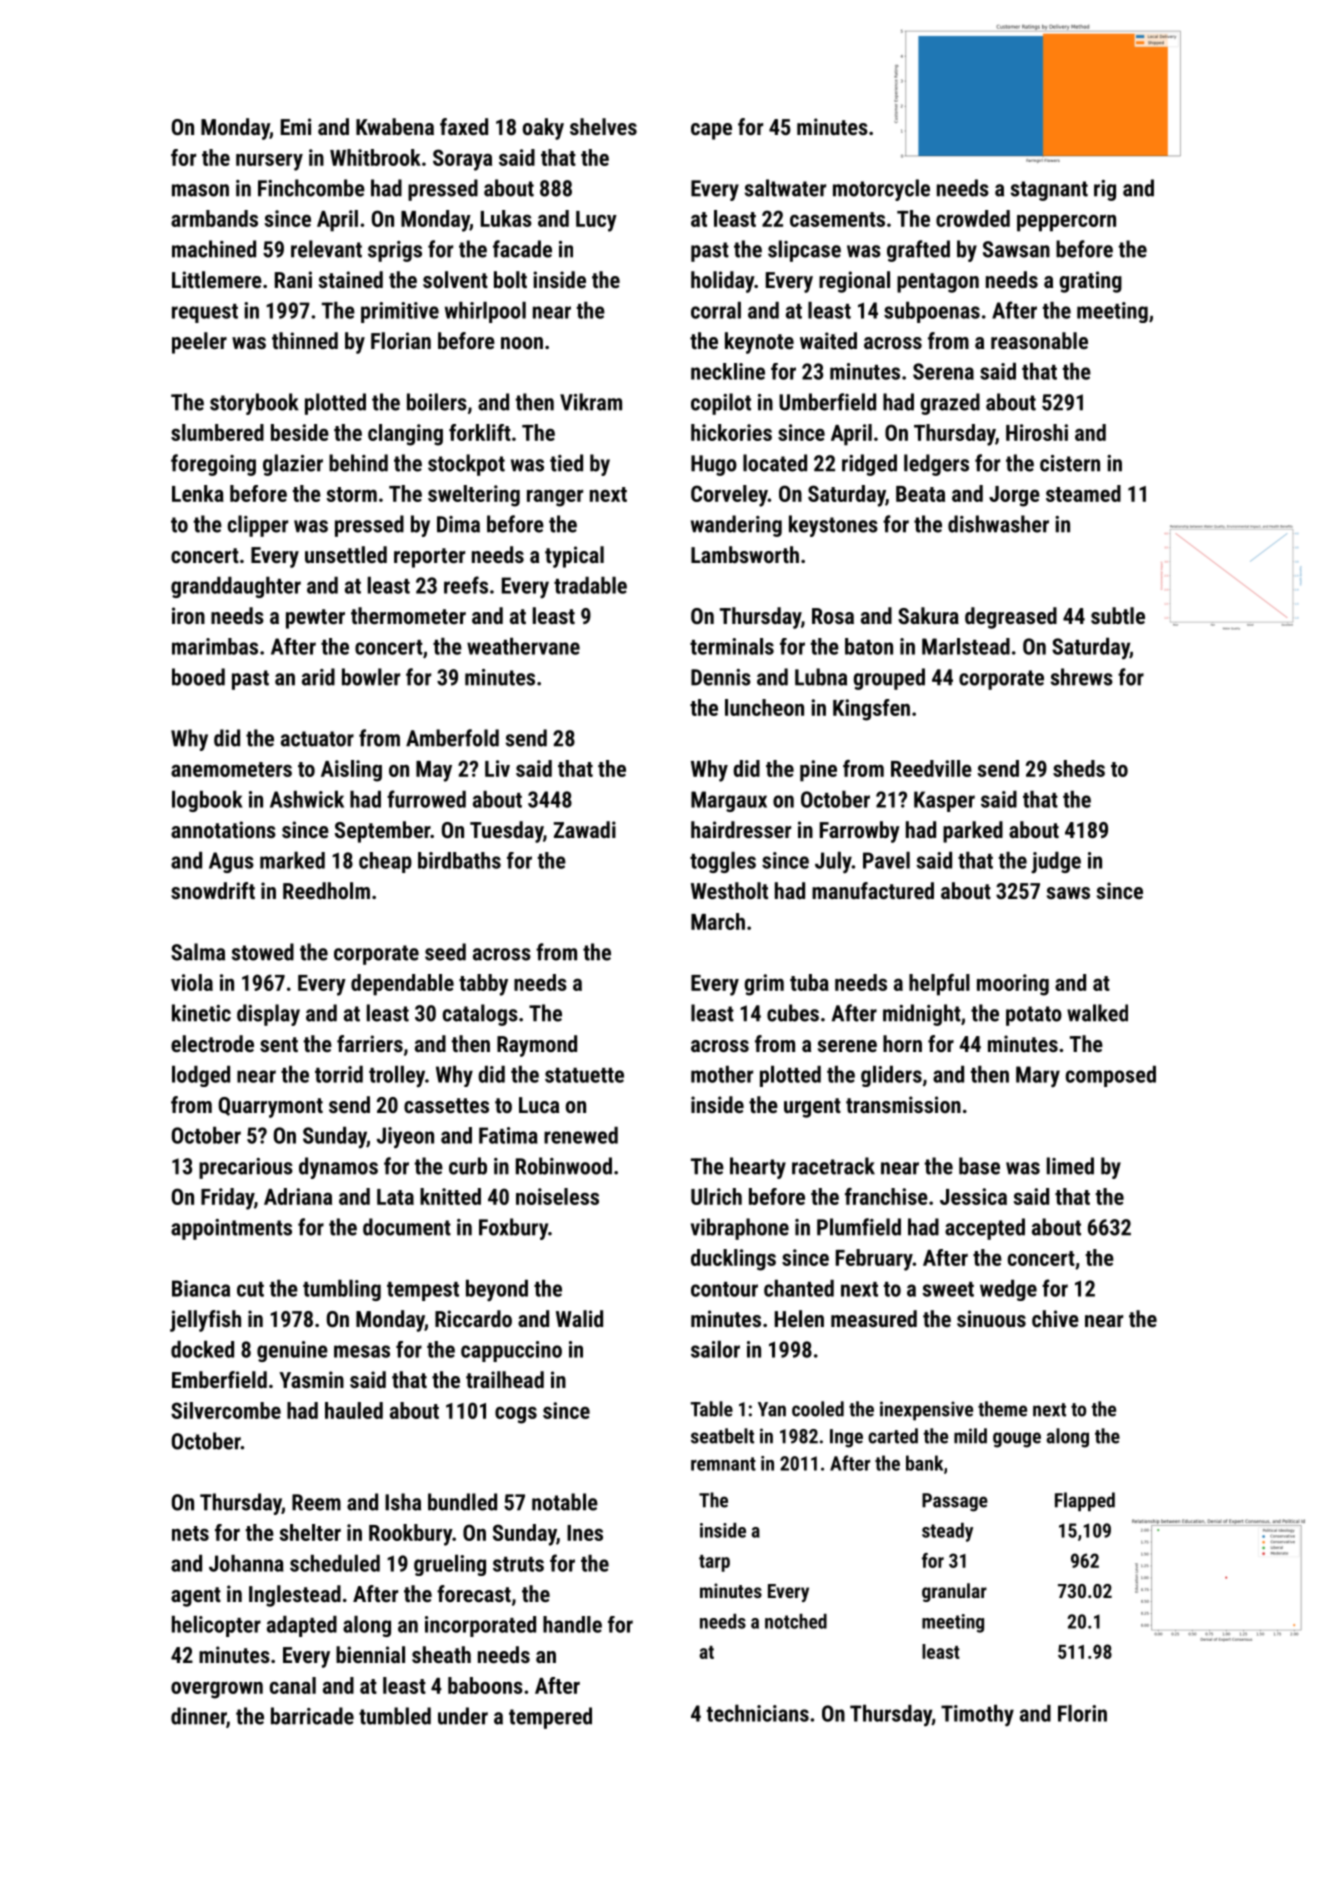 This screenshot has width=1328, height=1878. Describe the element at coordinates (1070, 1166) in the screenshot. I see `limed` at that location.
